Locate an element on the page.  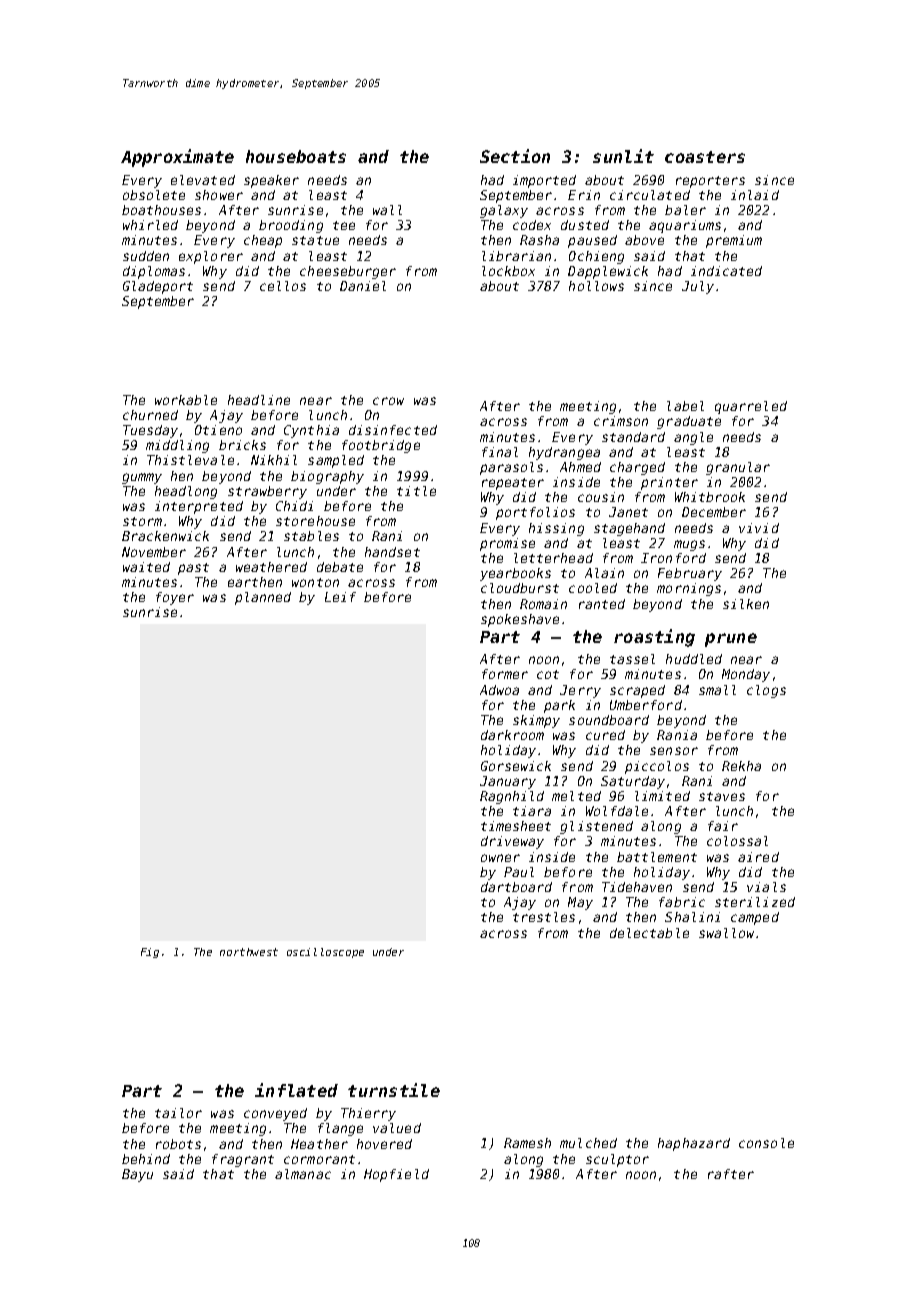
Section is located at coordinates (515, 156).
